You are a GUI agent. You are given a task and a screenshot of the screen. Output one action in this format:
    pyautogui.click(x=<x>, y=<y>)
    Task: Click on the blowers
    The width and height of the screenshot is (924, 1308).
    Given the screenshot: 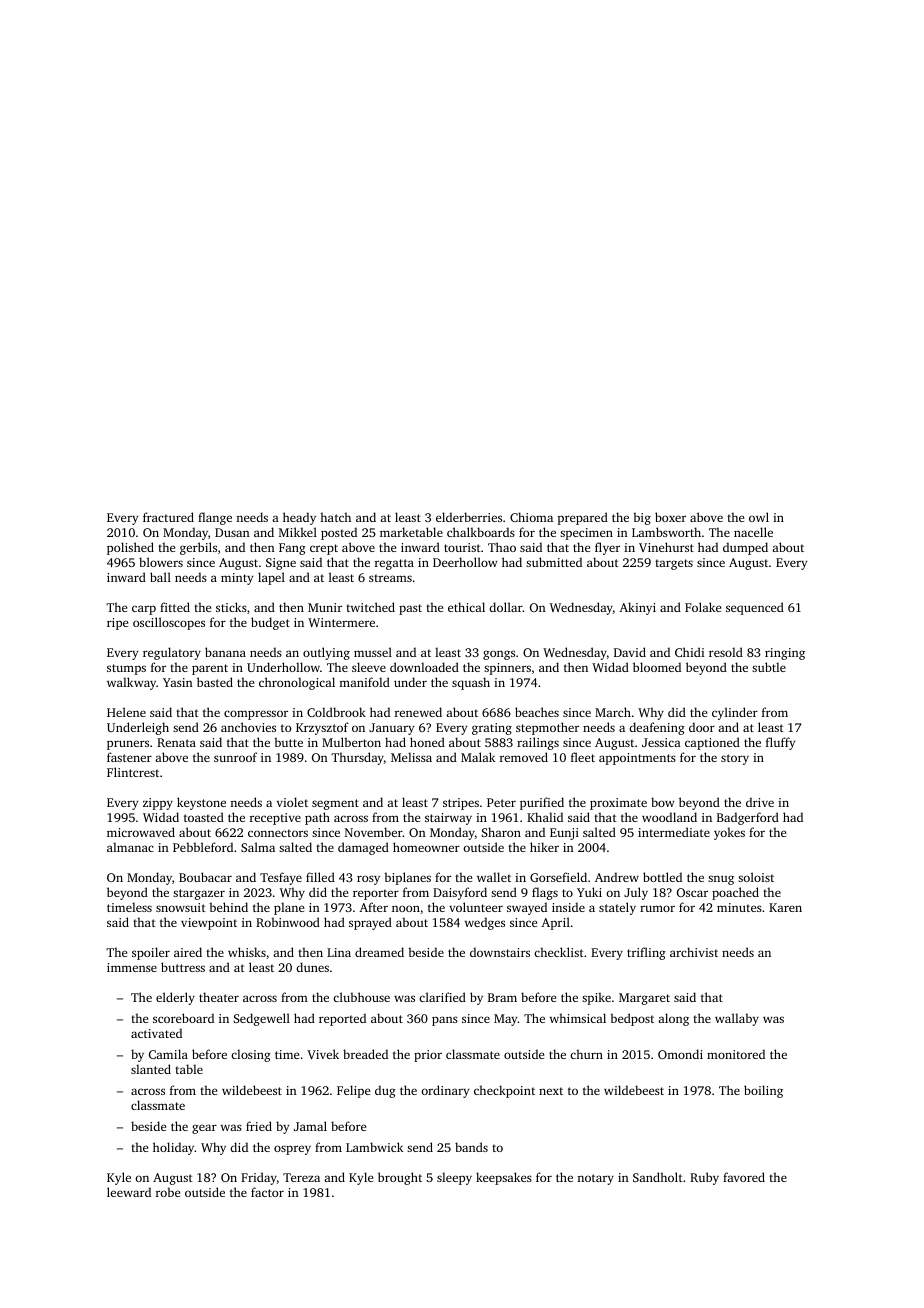 What is the action you would take?
    pyautogui.click(x=161, y=562)
